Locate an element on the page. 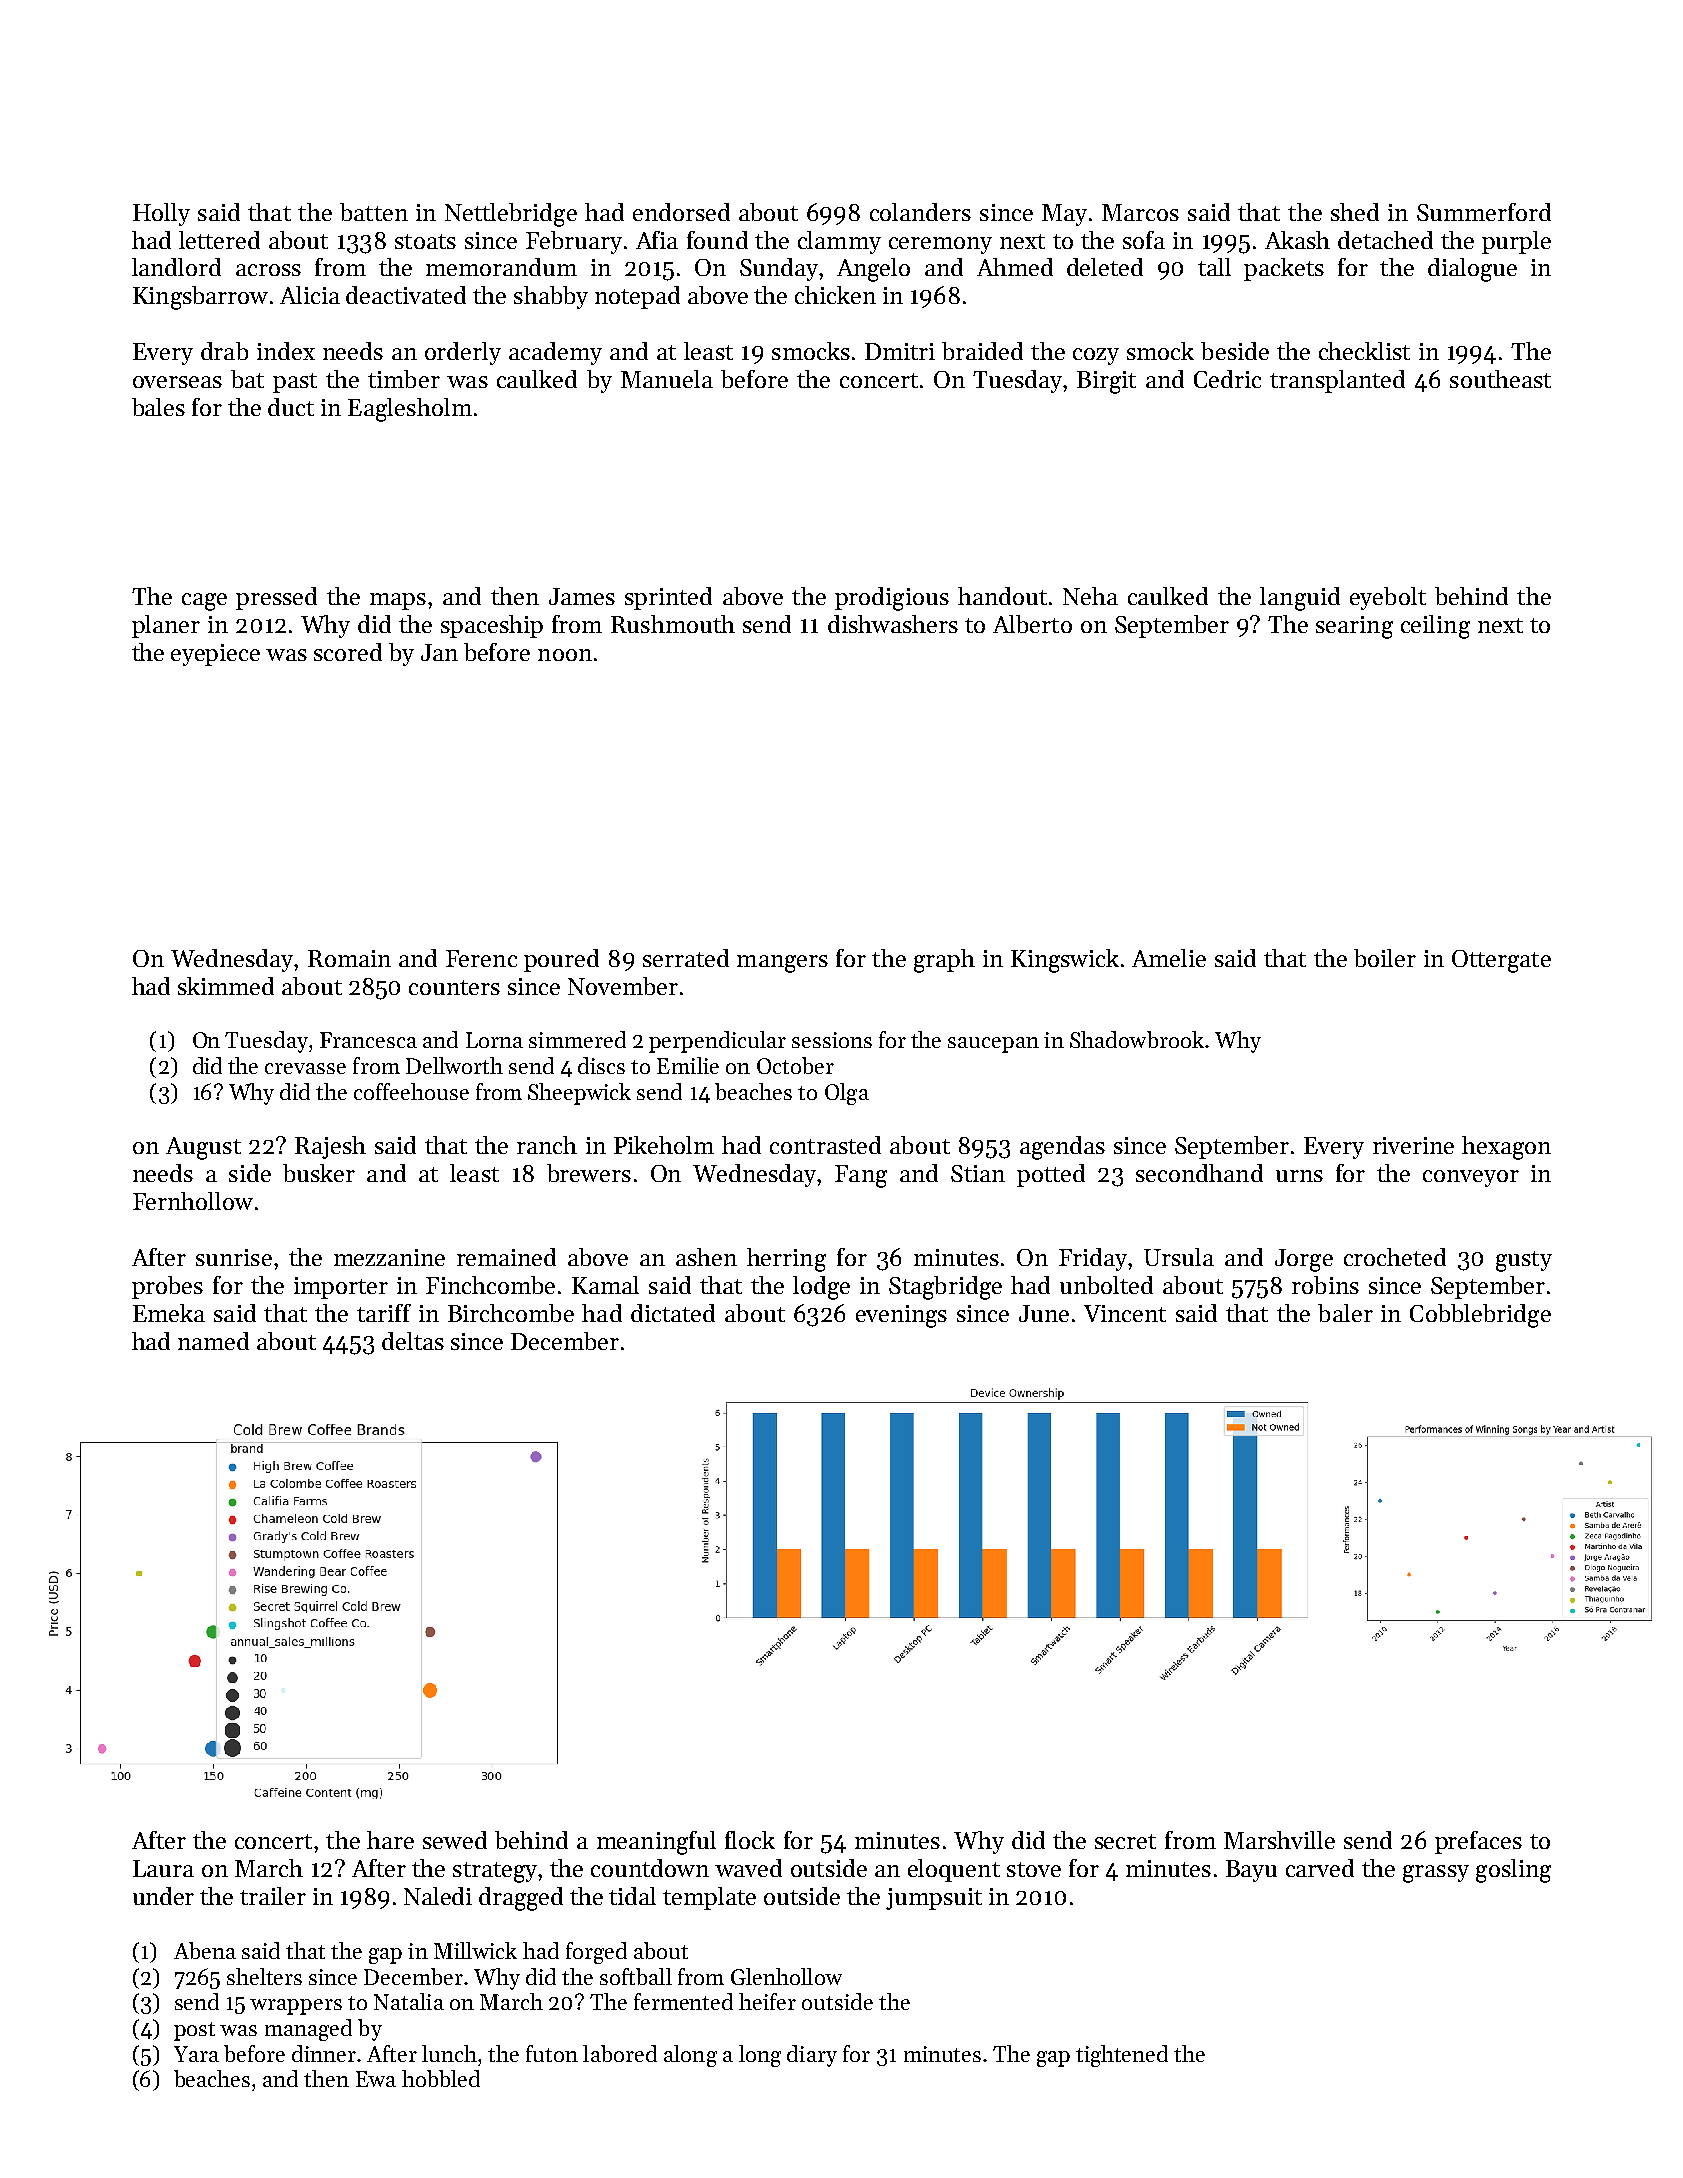  found is located at coordinates (717, 240).
